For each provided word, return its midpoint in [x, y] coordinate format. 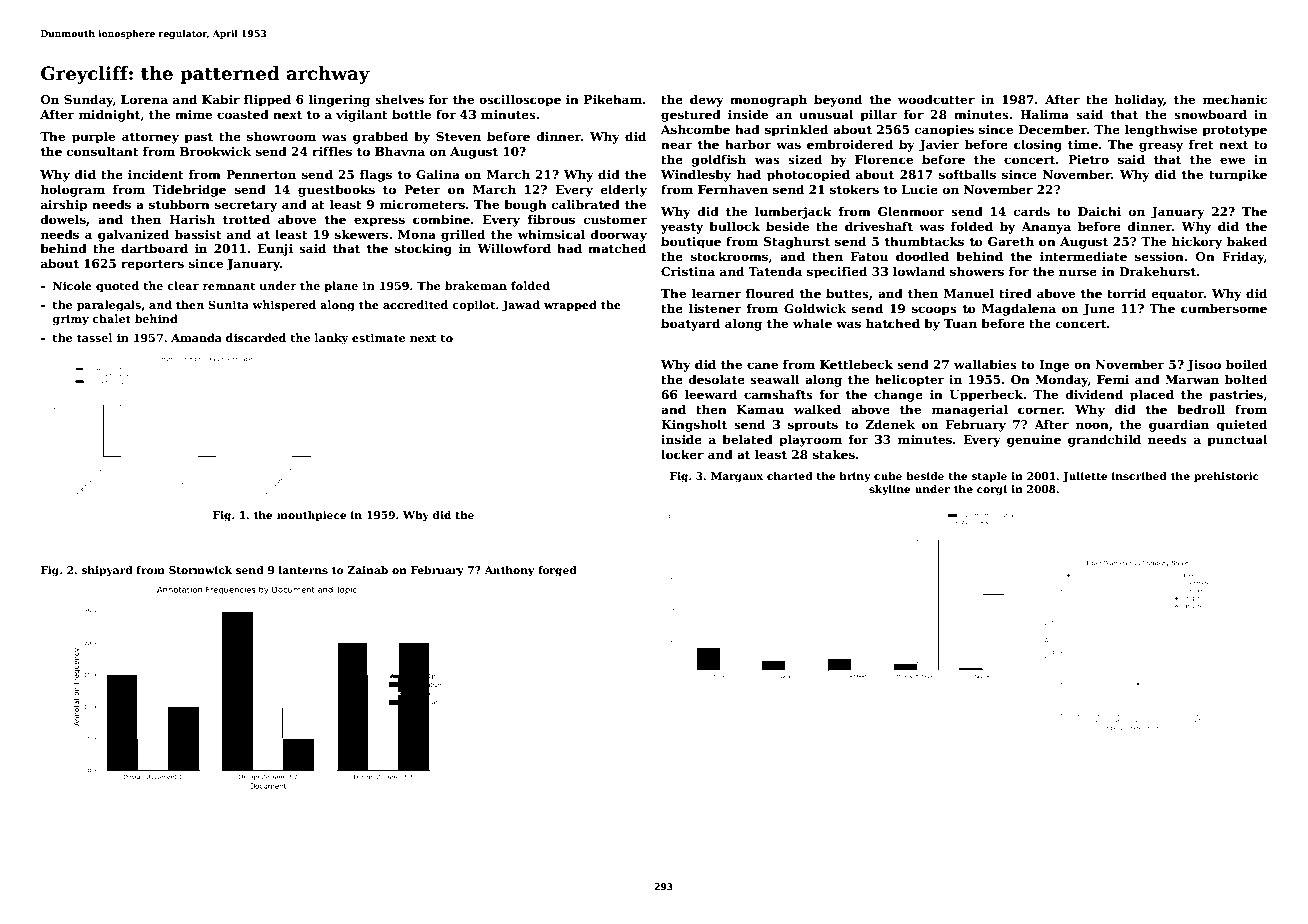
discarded [256, 337]
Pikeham [613, 99]
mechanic [1234, 99]
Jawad [521, 305]
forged [557, 571]
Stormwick [200, 570]
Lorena [144, 99]
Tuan [960, 323]
